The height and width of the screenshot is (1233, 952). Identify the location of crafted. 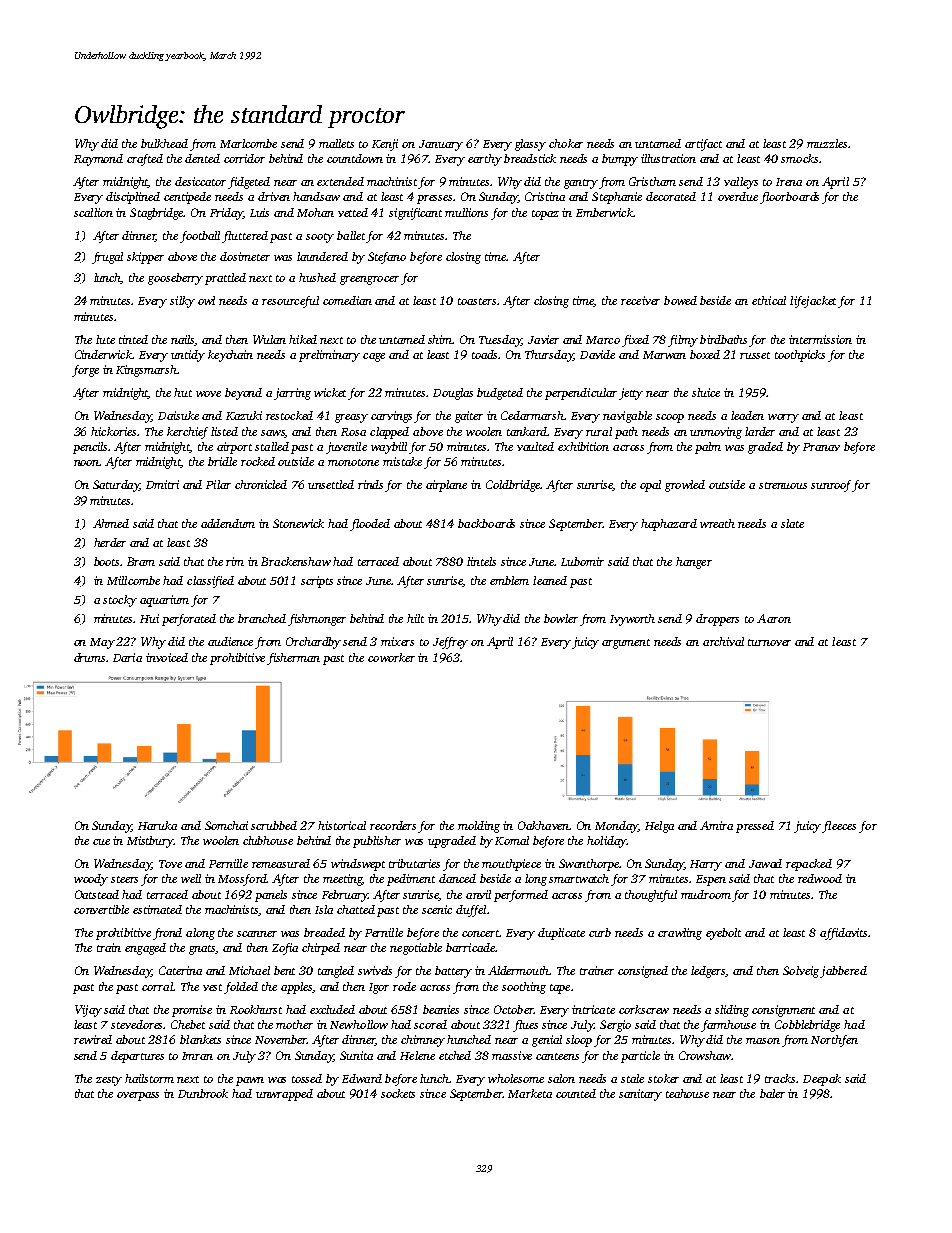
(145, 160).
